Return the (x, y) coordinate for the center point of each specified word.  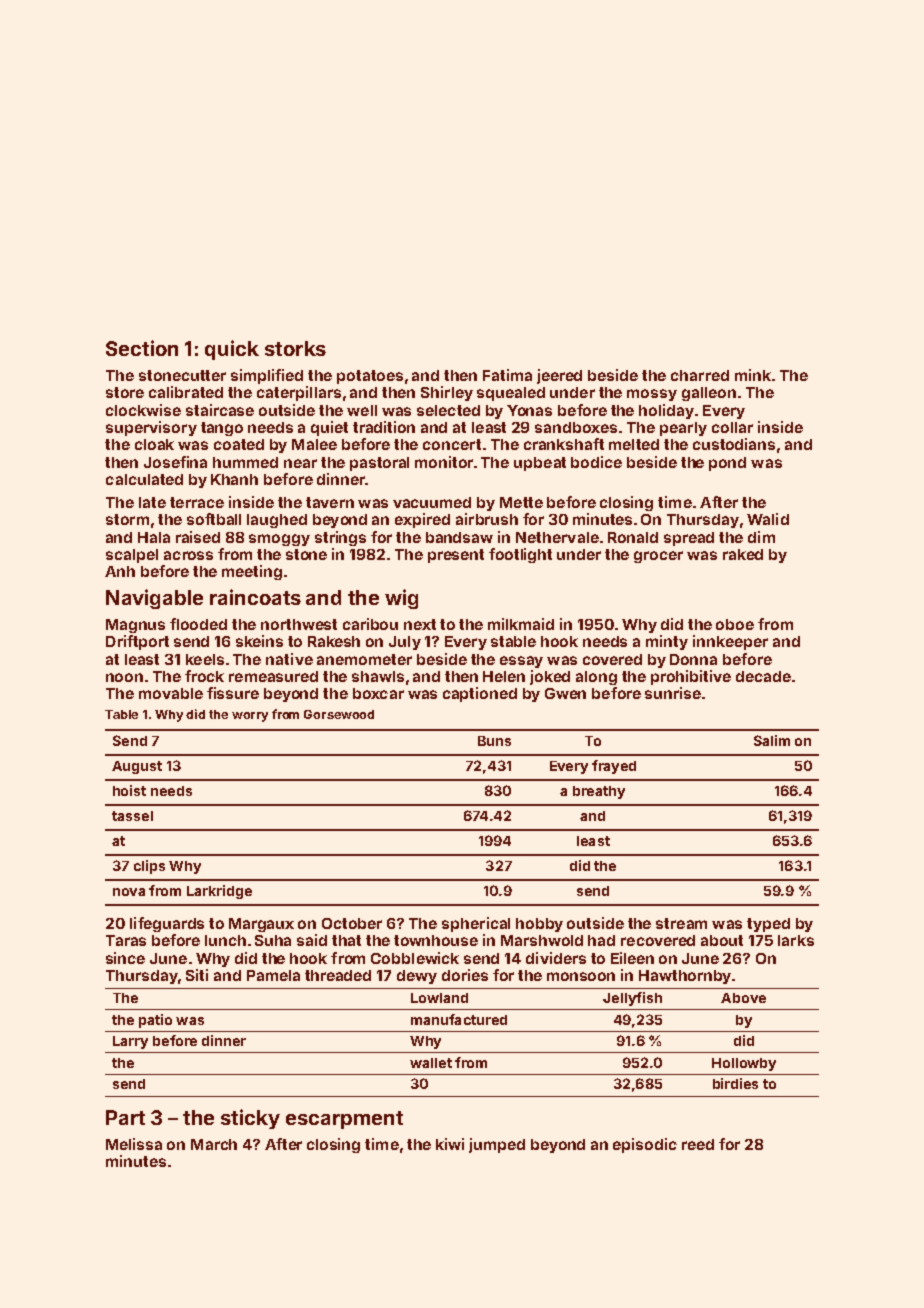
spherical (476, 924)
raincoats (255, 597)
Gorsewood (339, 714)
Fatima (507, 375)
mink (753, 375)
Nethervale (557, 537)
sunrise (673, 693)
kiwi (450, 1144)
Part (125, 1117)
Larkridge (219, 892)
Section (142, 348)
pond (727, 464)
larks (796, 940)
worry (250, 717)
